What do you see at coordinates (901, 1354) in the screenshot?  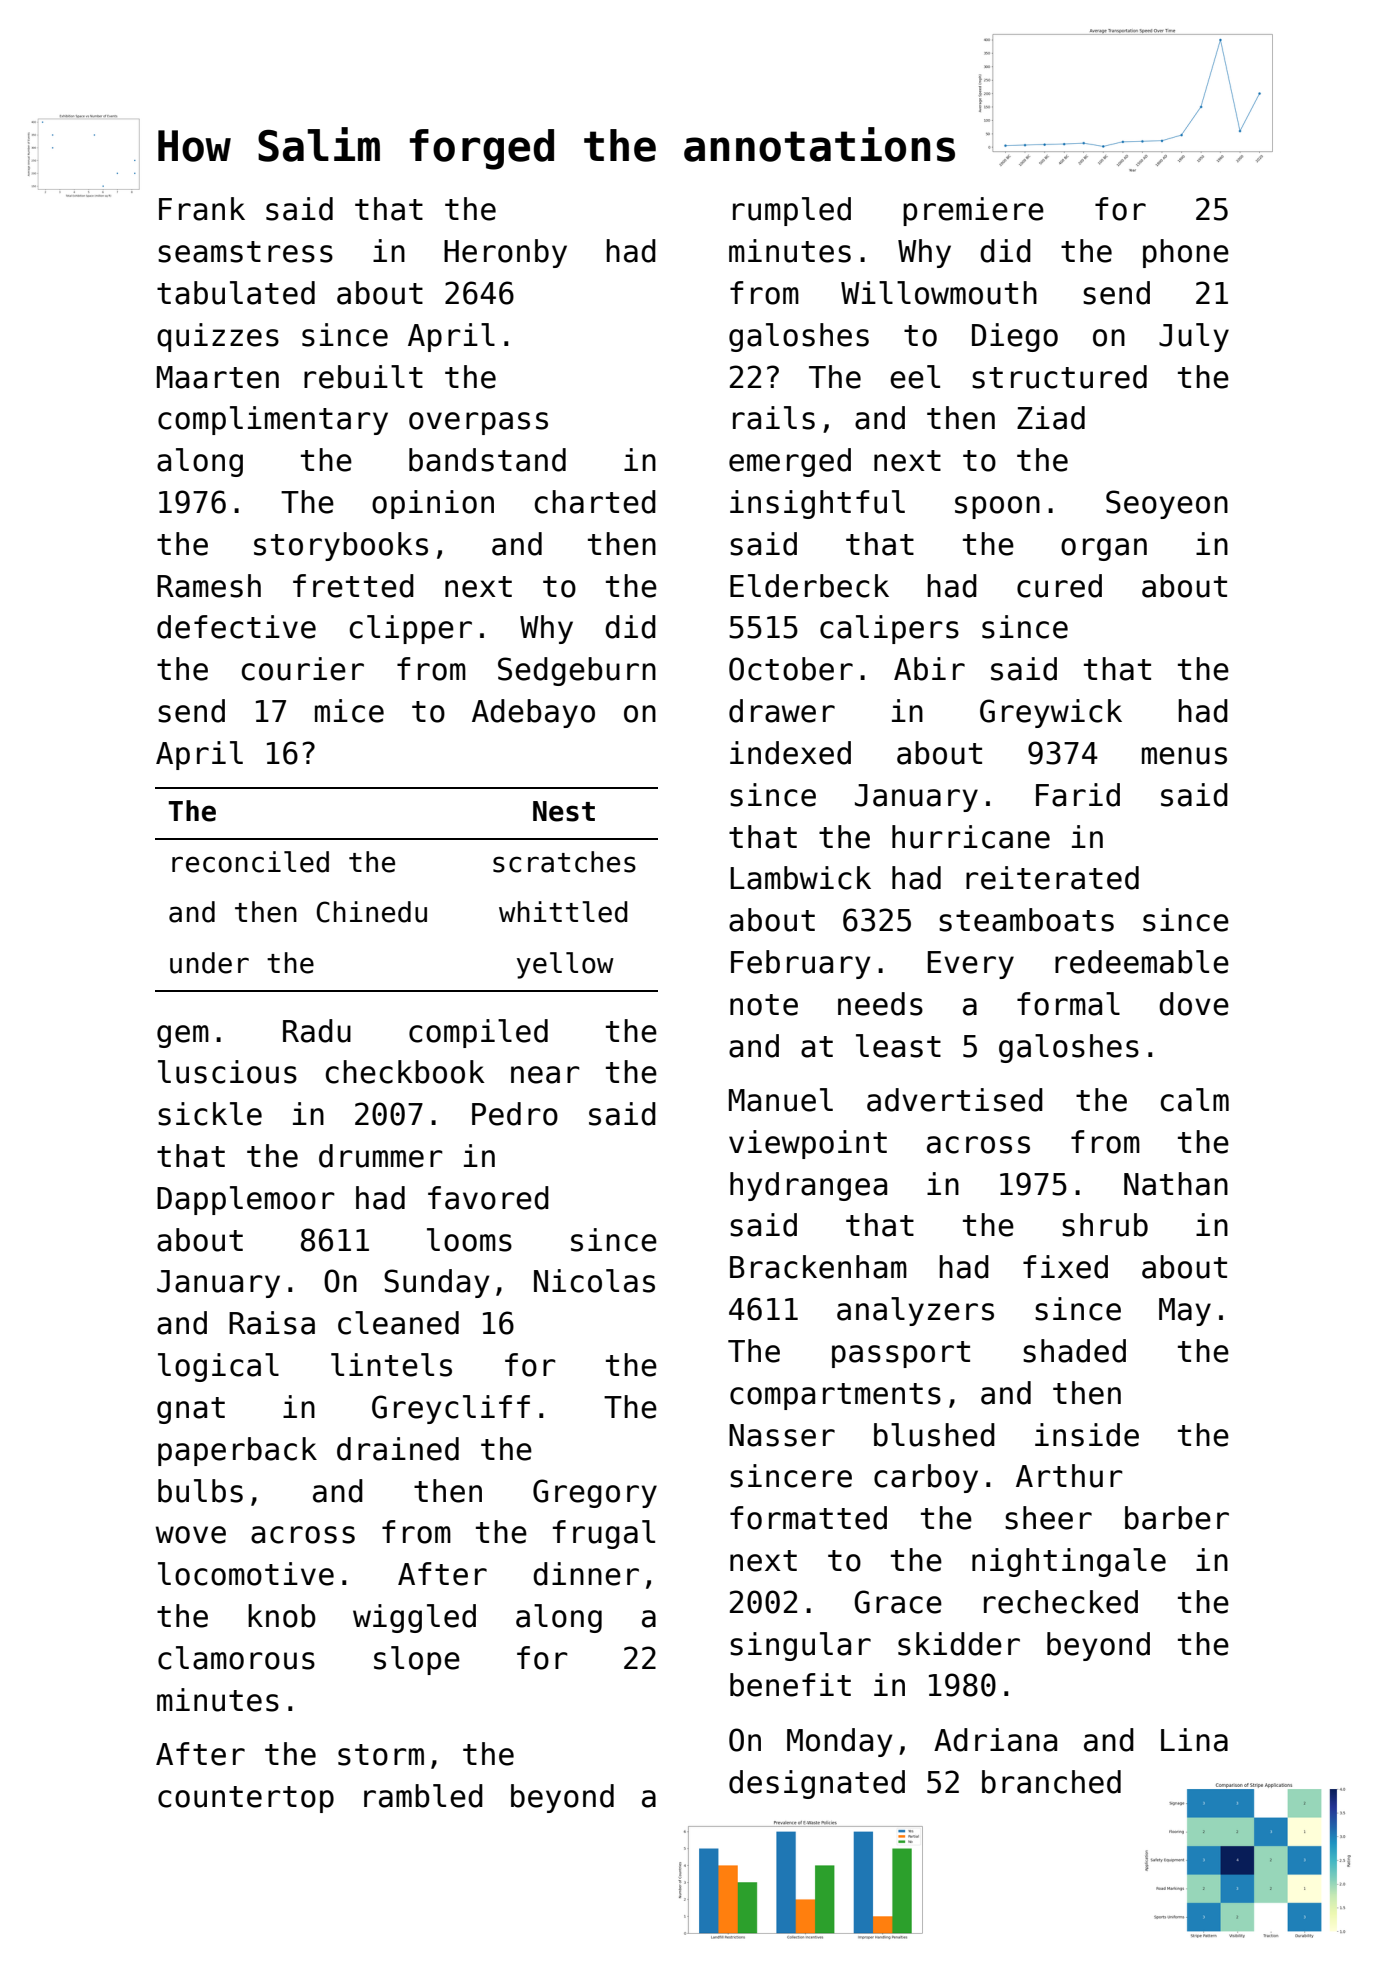 I see `passport` at bounding box center [901, 1354].
